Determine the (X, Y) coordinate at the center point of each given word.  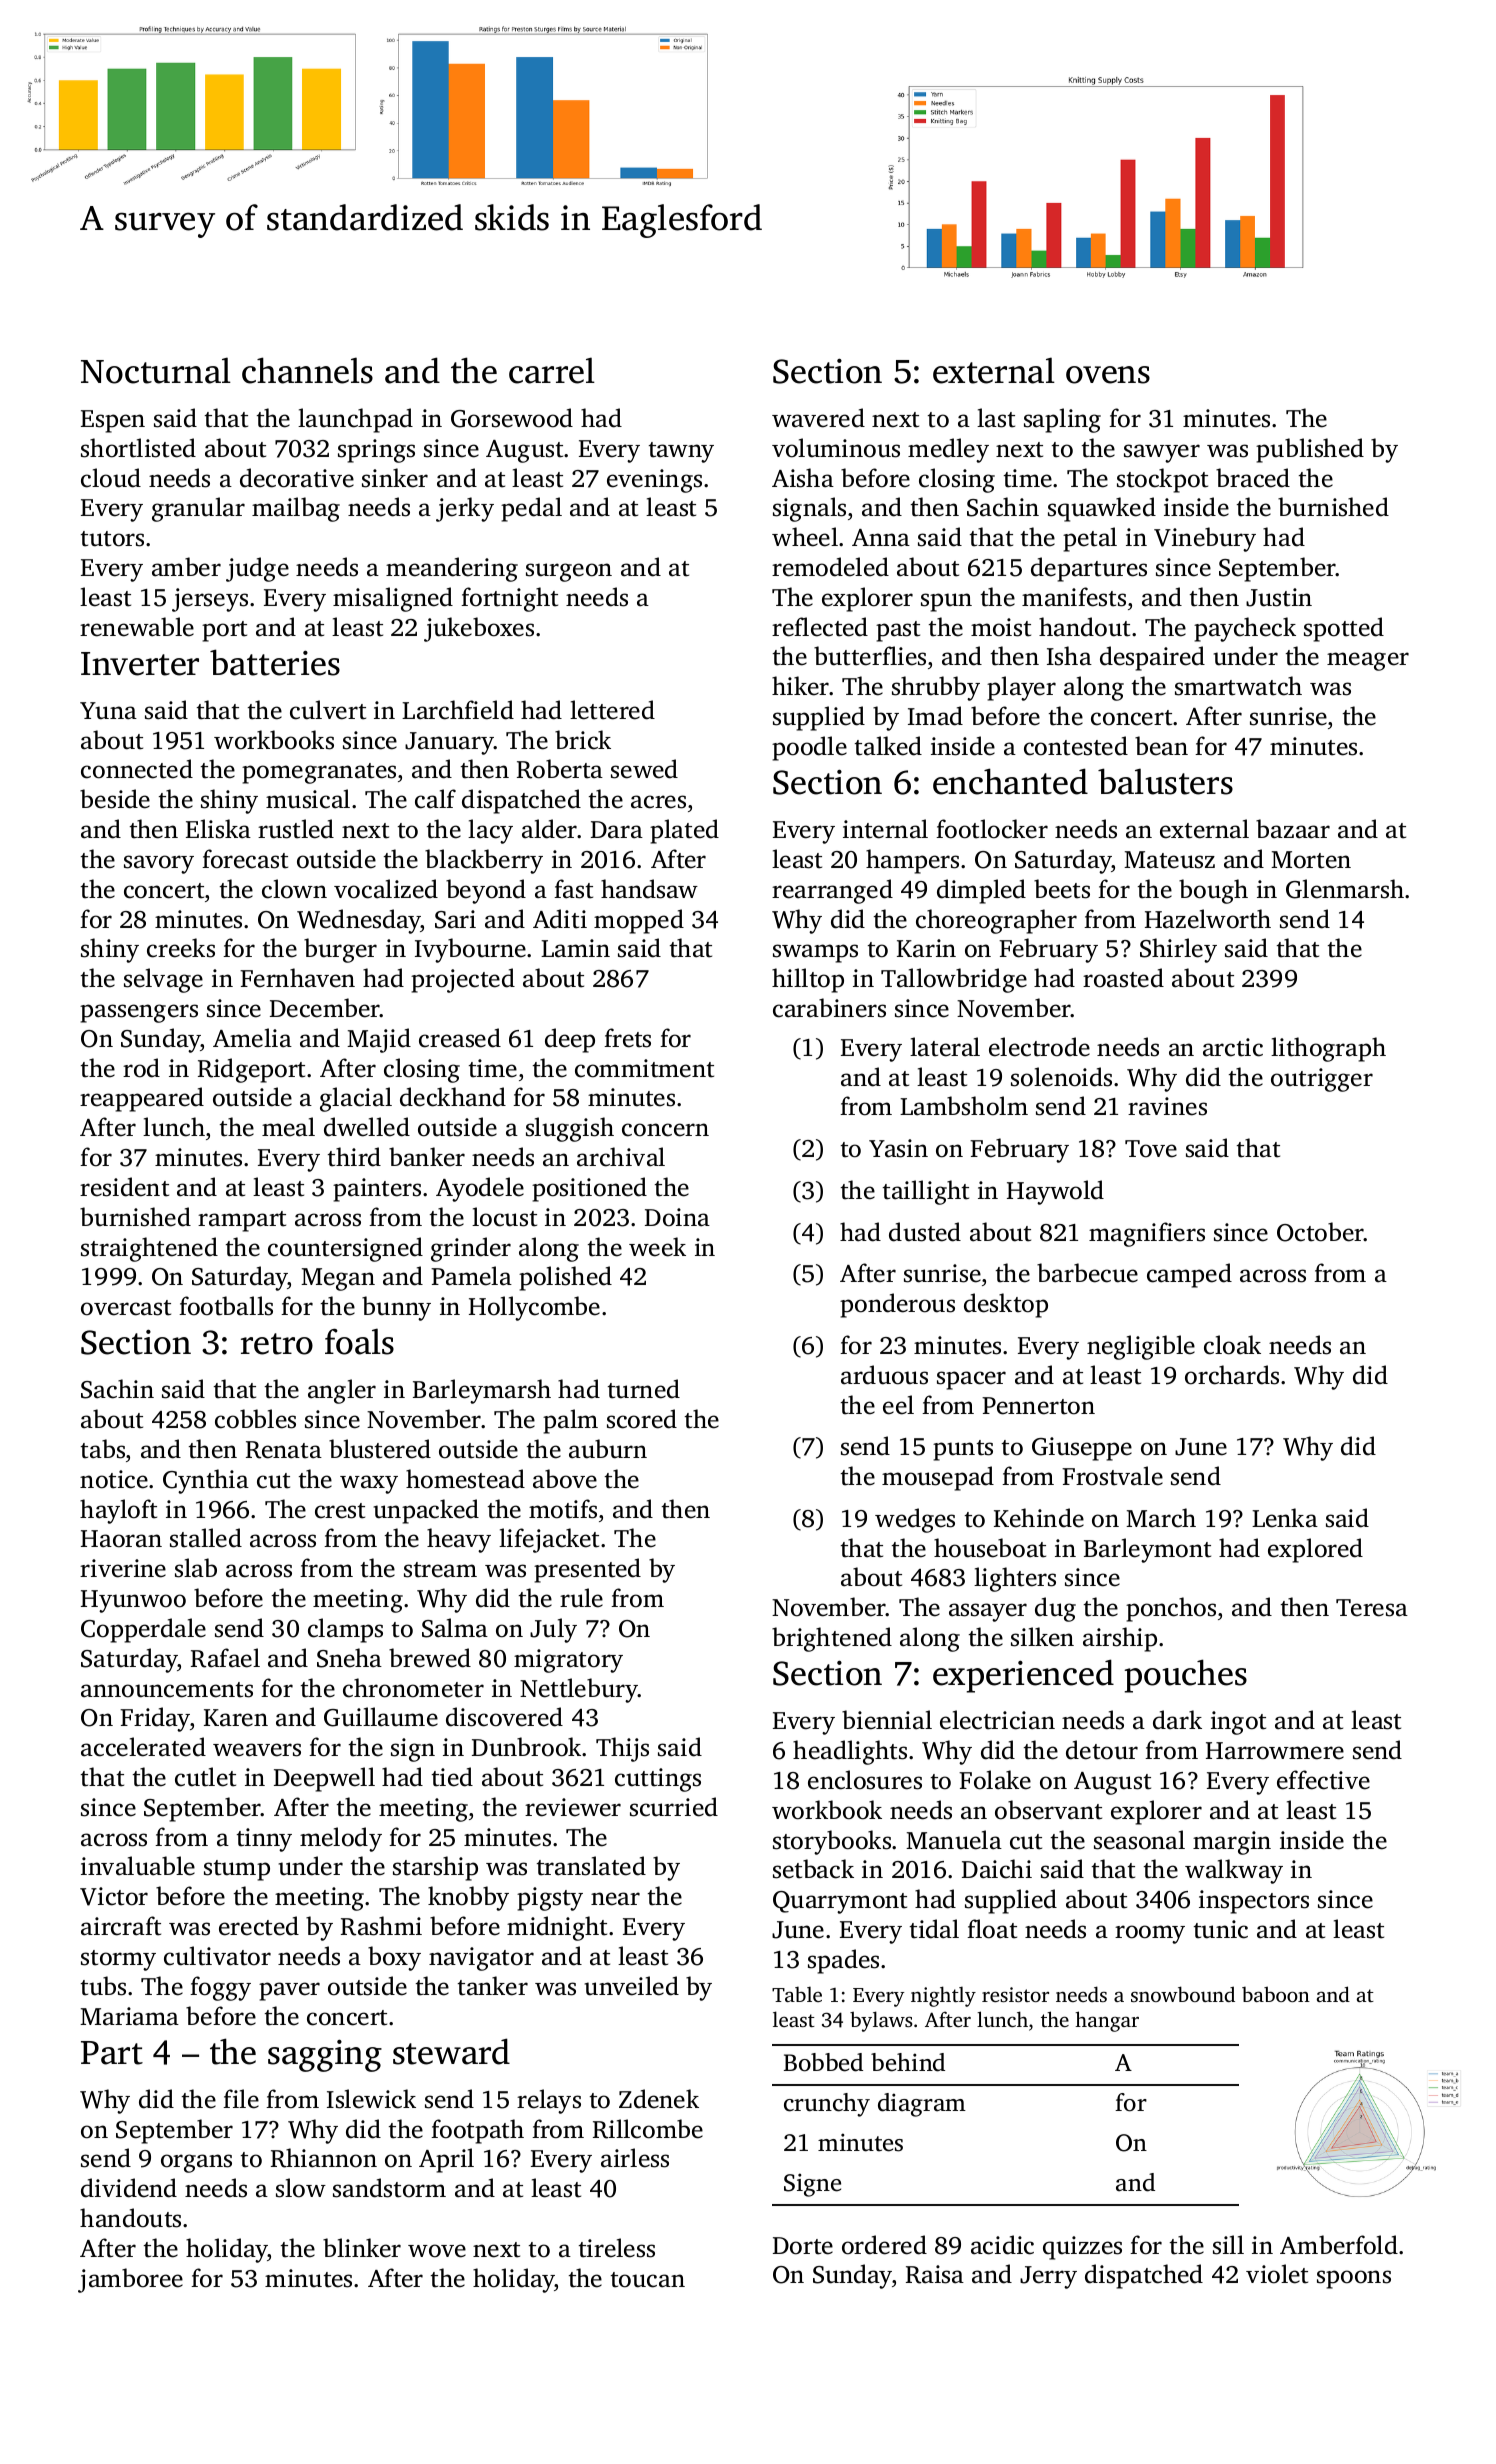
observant (1048, 1810)
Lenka (1285, 1518)
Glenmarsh (1345, 889)
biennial (887, 1720)
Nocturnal (156, 370)
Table (797, 1994)
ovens (1108, 375)
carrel (552, 370)
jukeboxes (479, 629)
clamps (345, 1630)
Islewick (371, 2099)
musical (308, 799)
